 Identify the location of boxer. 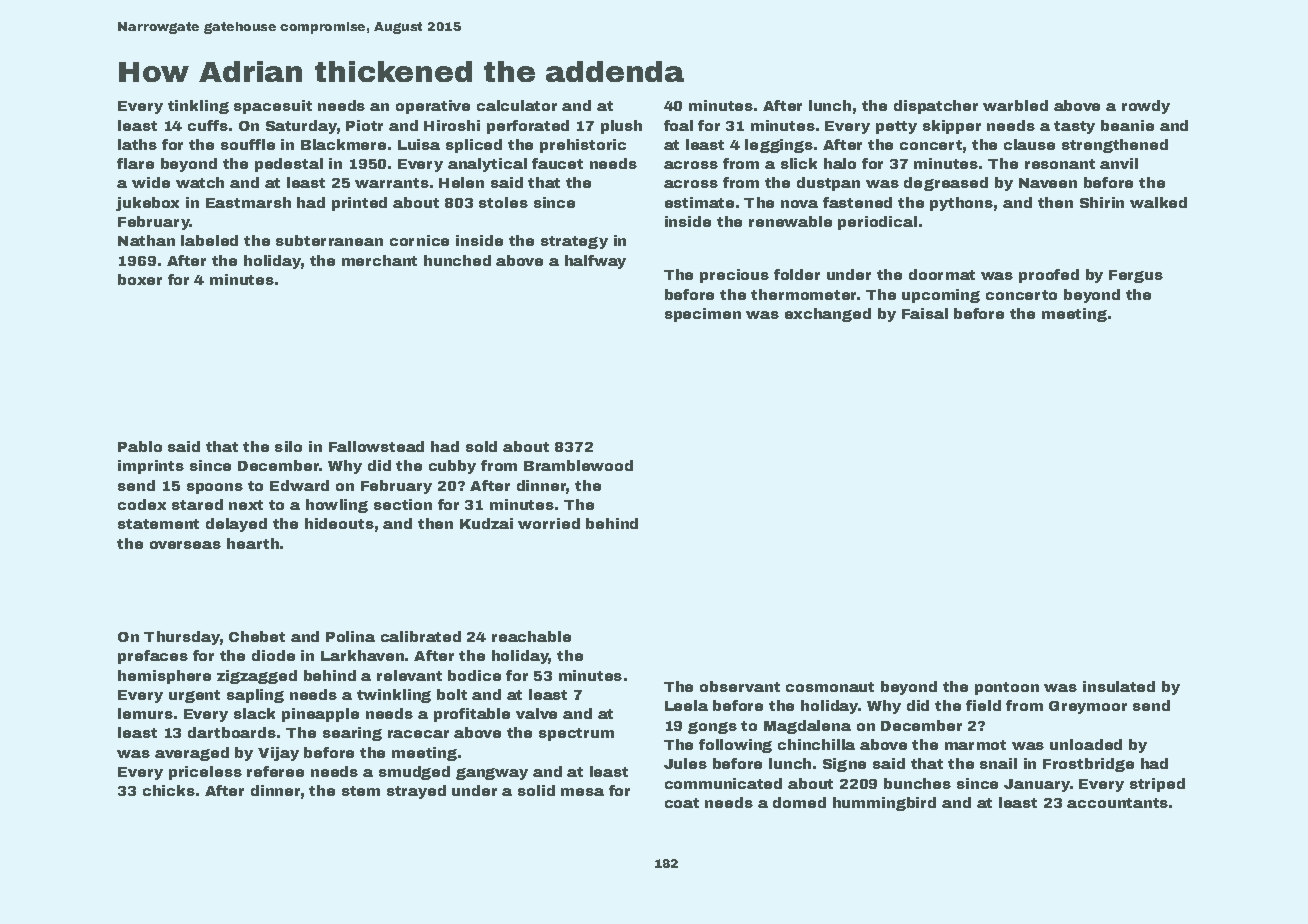
(140, 279).
